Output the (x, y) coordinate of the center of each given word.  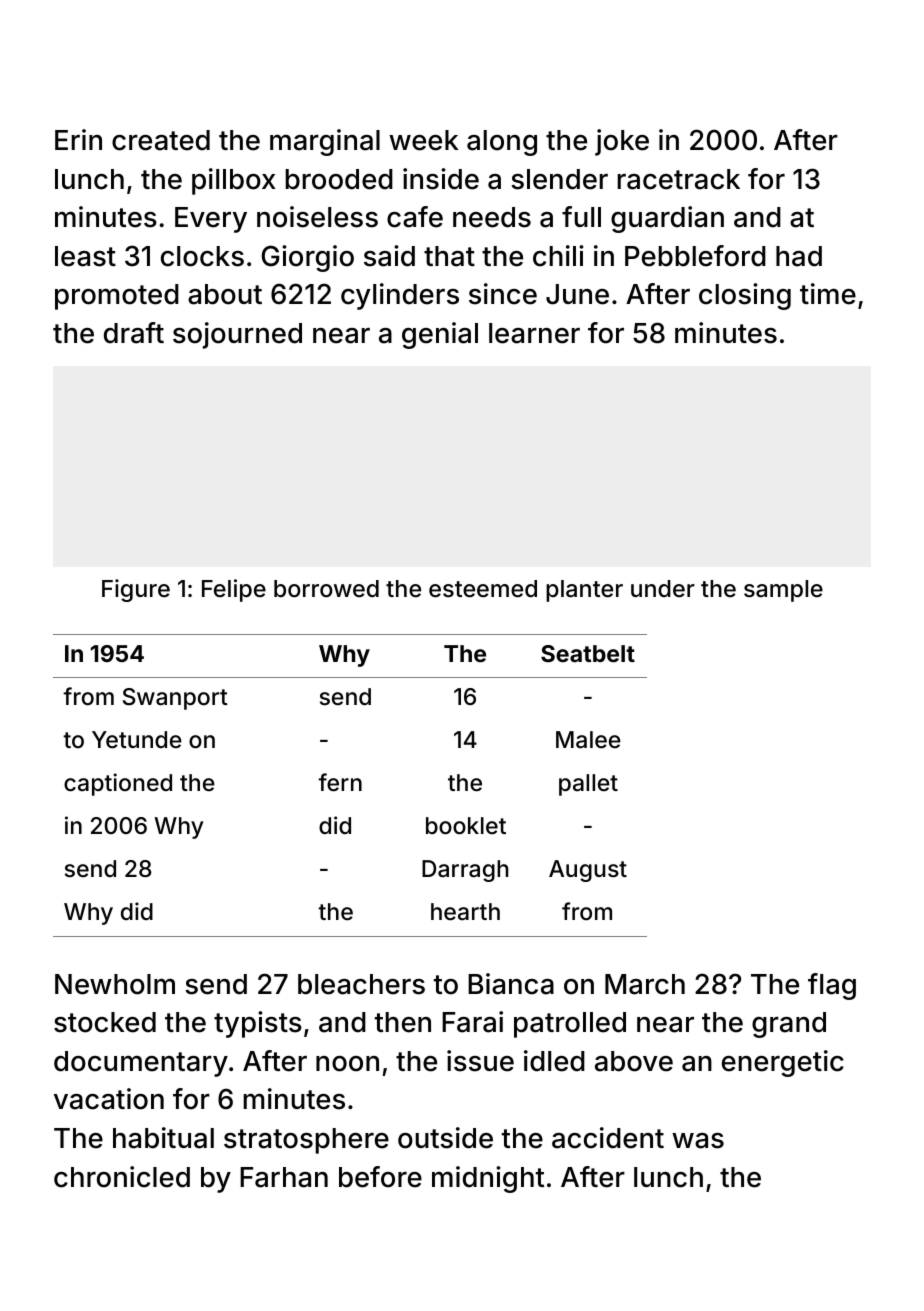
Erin (78, 139)
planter (584, 591)
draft (134, 333)
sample (783, 591)
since (503, 294)
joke (622, 142)
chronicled (122, 1177)
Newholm (115, 984)
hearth (465, 912)
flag (832, 986)
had (799, 256)
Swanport (175, 699)
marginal (325, 142)
